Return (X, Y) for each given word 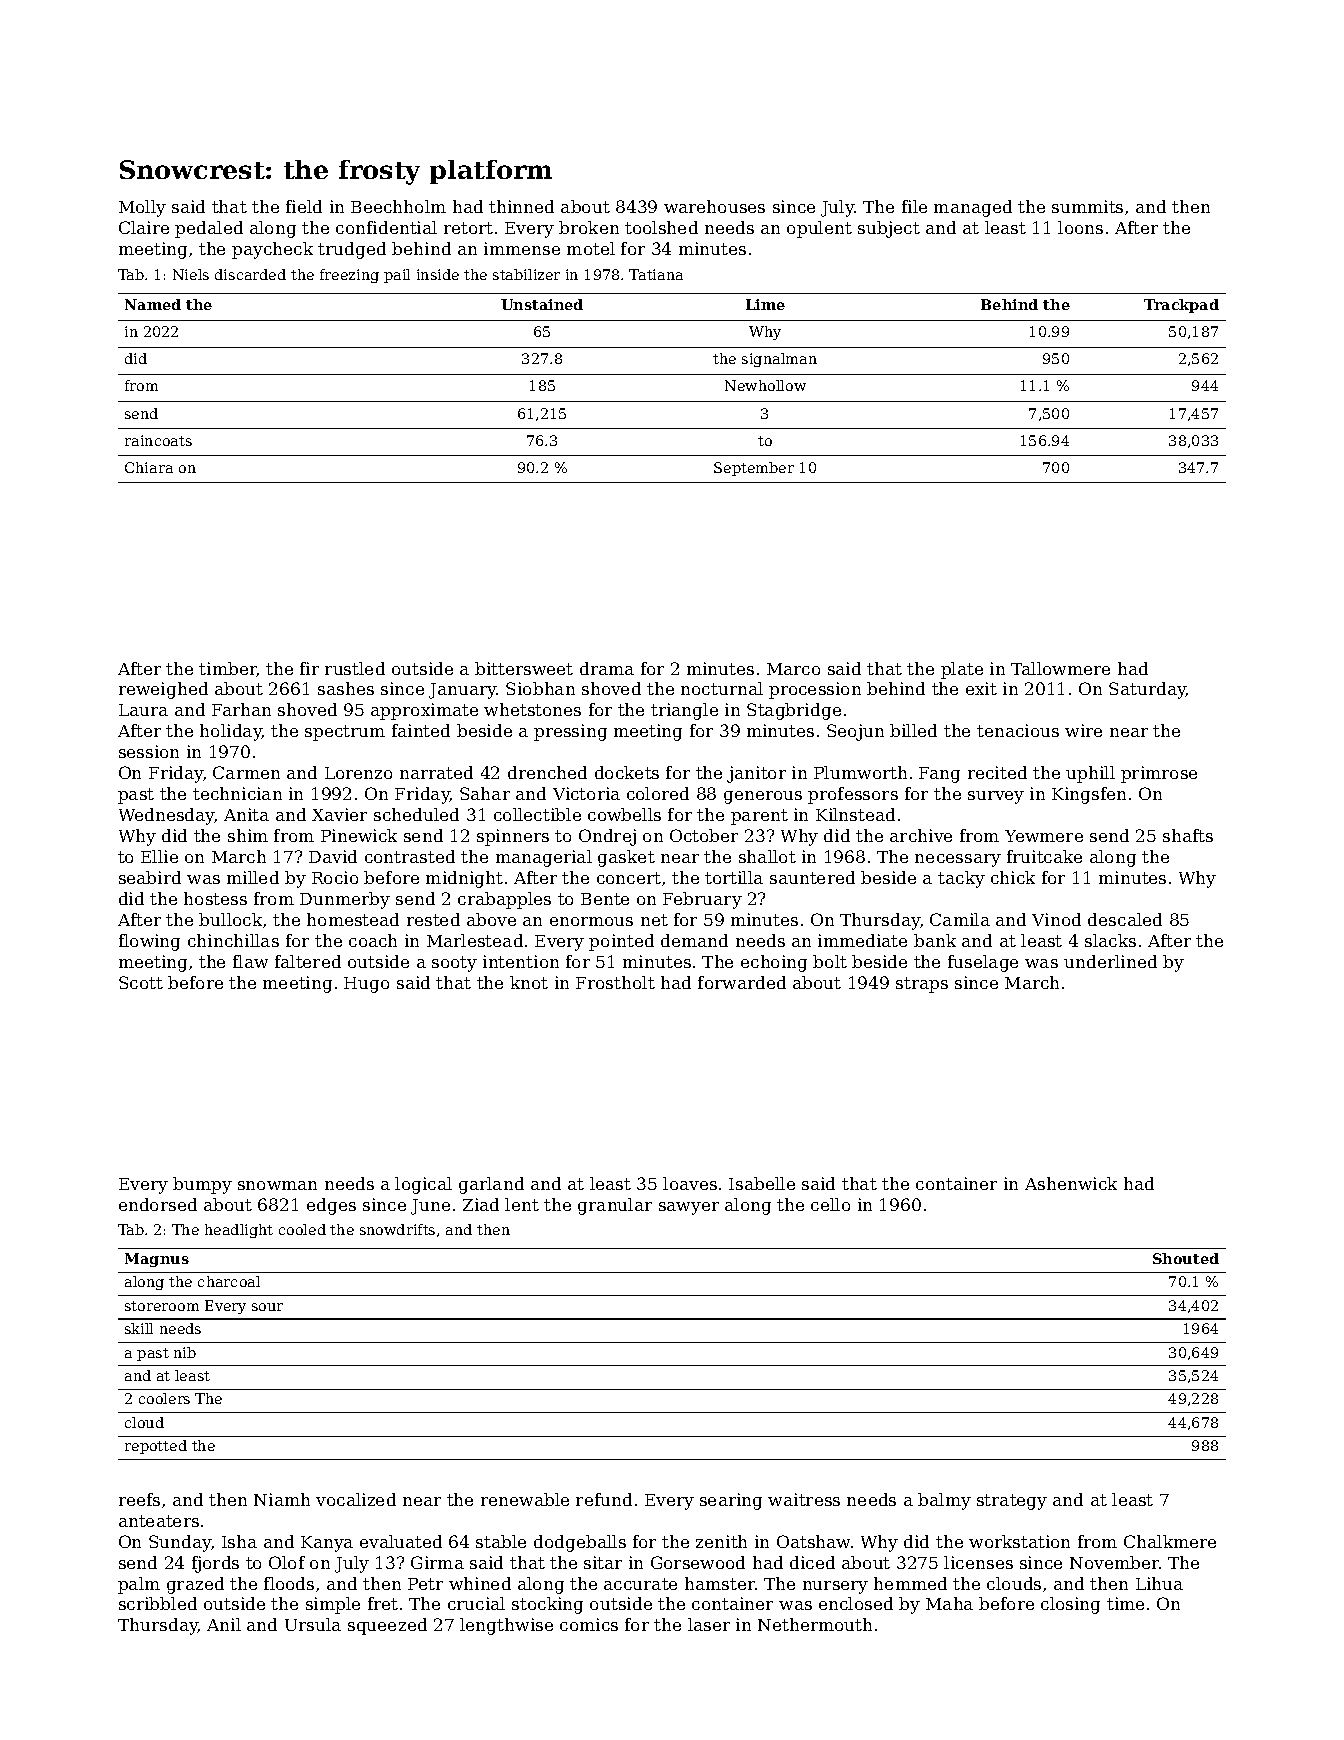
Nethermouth (815, 1624)
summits (1087, 206)
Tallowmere (1060, 668)
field (304, 206)
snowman (277, 1185)
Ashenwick (1071, 1183)
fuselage (983, 963)
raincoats (158, 440)
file (914, 206)
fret (383, 1603)
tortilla (734, 877)
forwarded (742, 982)
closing (1070, 1605)
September (754, 469)
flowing (149, 942)
